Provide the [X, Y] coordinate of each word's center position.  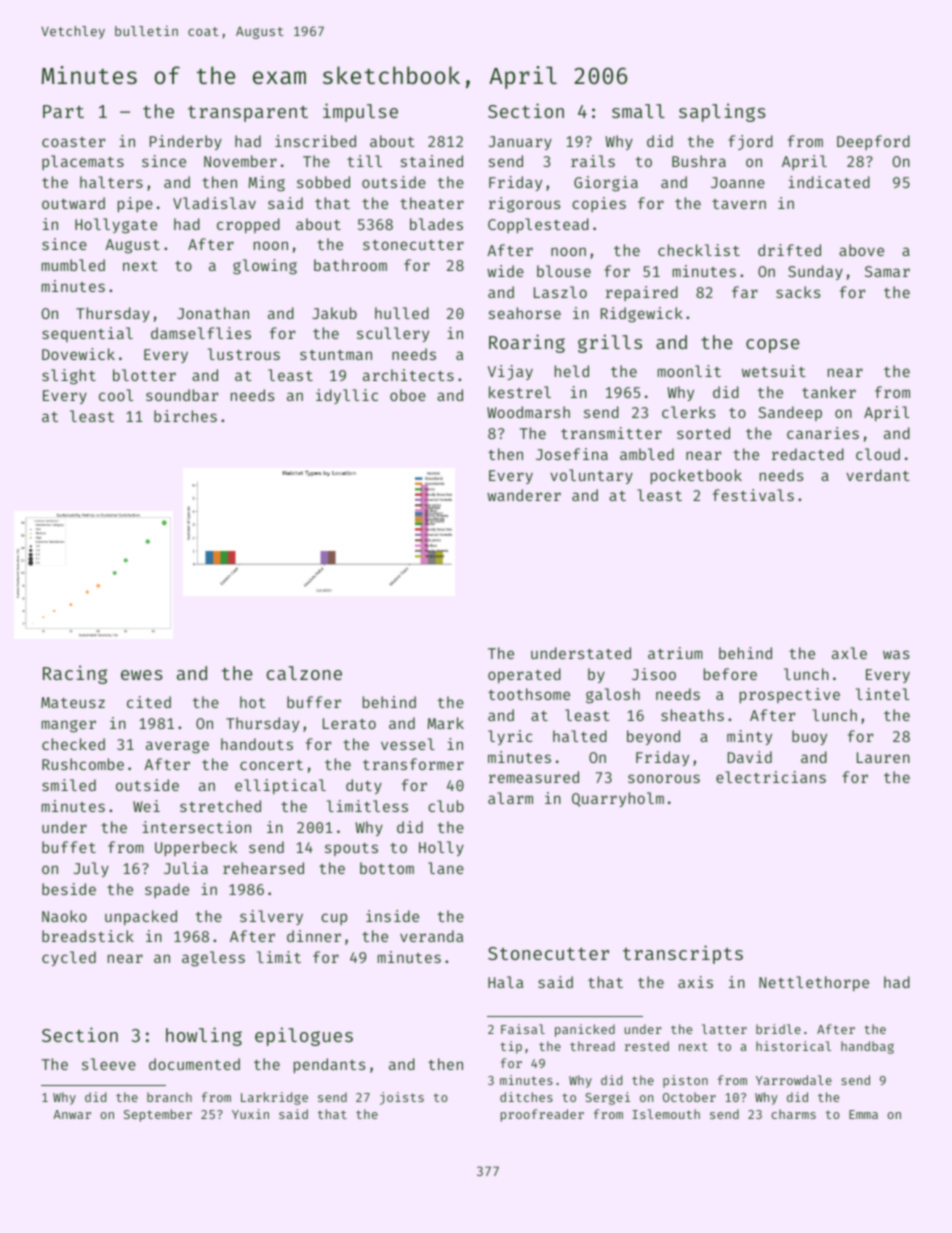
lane [446, 868]
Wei [146, 806]
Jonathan [213, 313]
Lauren [883, 757]
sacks [798, 292]
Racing [75, 674]
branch [169, 1097]
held [572, 371]
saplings [722, 112]
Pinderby [186, 142]
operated [524, 675]
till [364, 161]
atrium [675, 653]
